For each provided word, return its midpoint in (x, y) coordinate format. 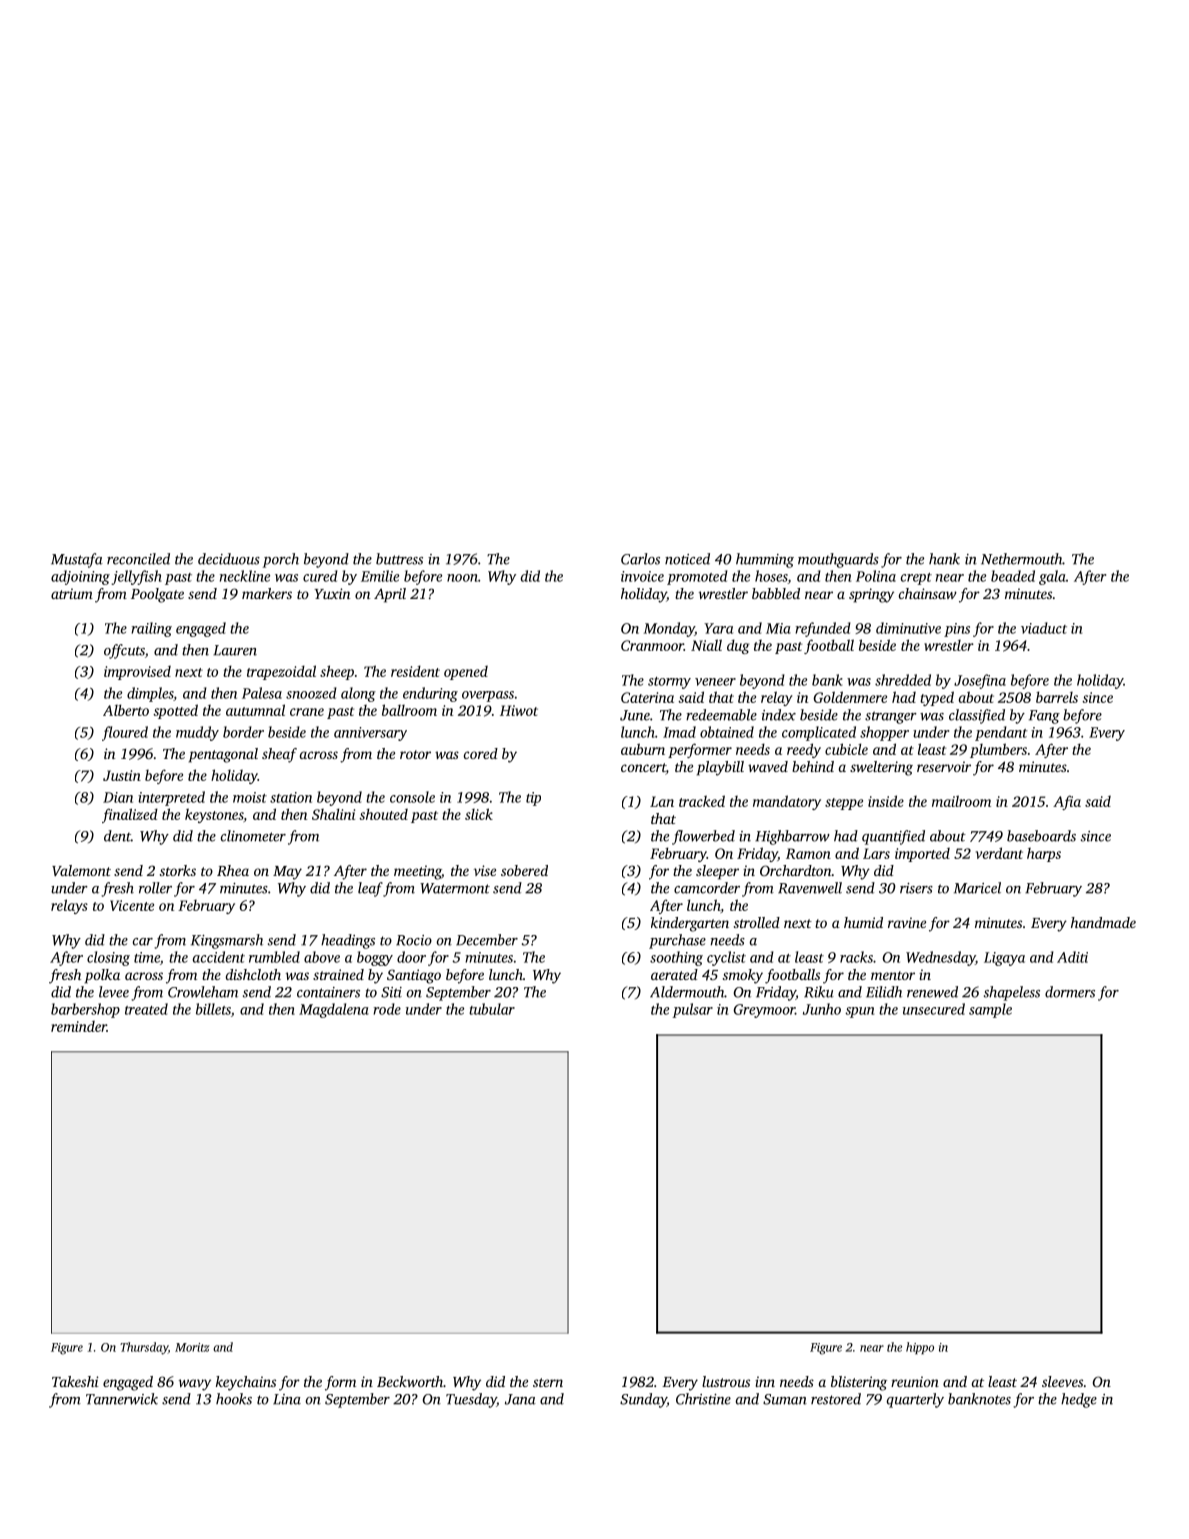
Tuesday (471, 1400)
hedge (1079, 1400)
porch (281, 560)
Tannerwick (122, 1399)
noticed (687, 559)
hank (944, 559)
